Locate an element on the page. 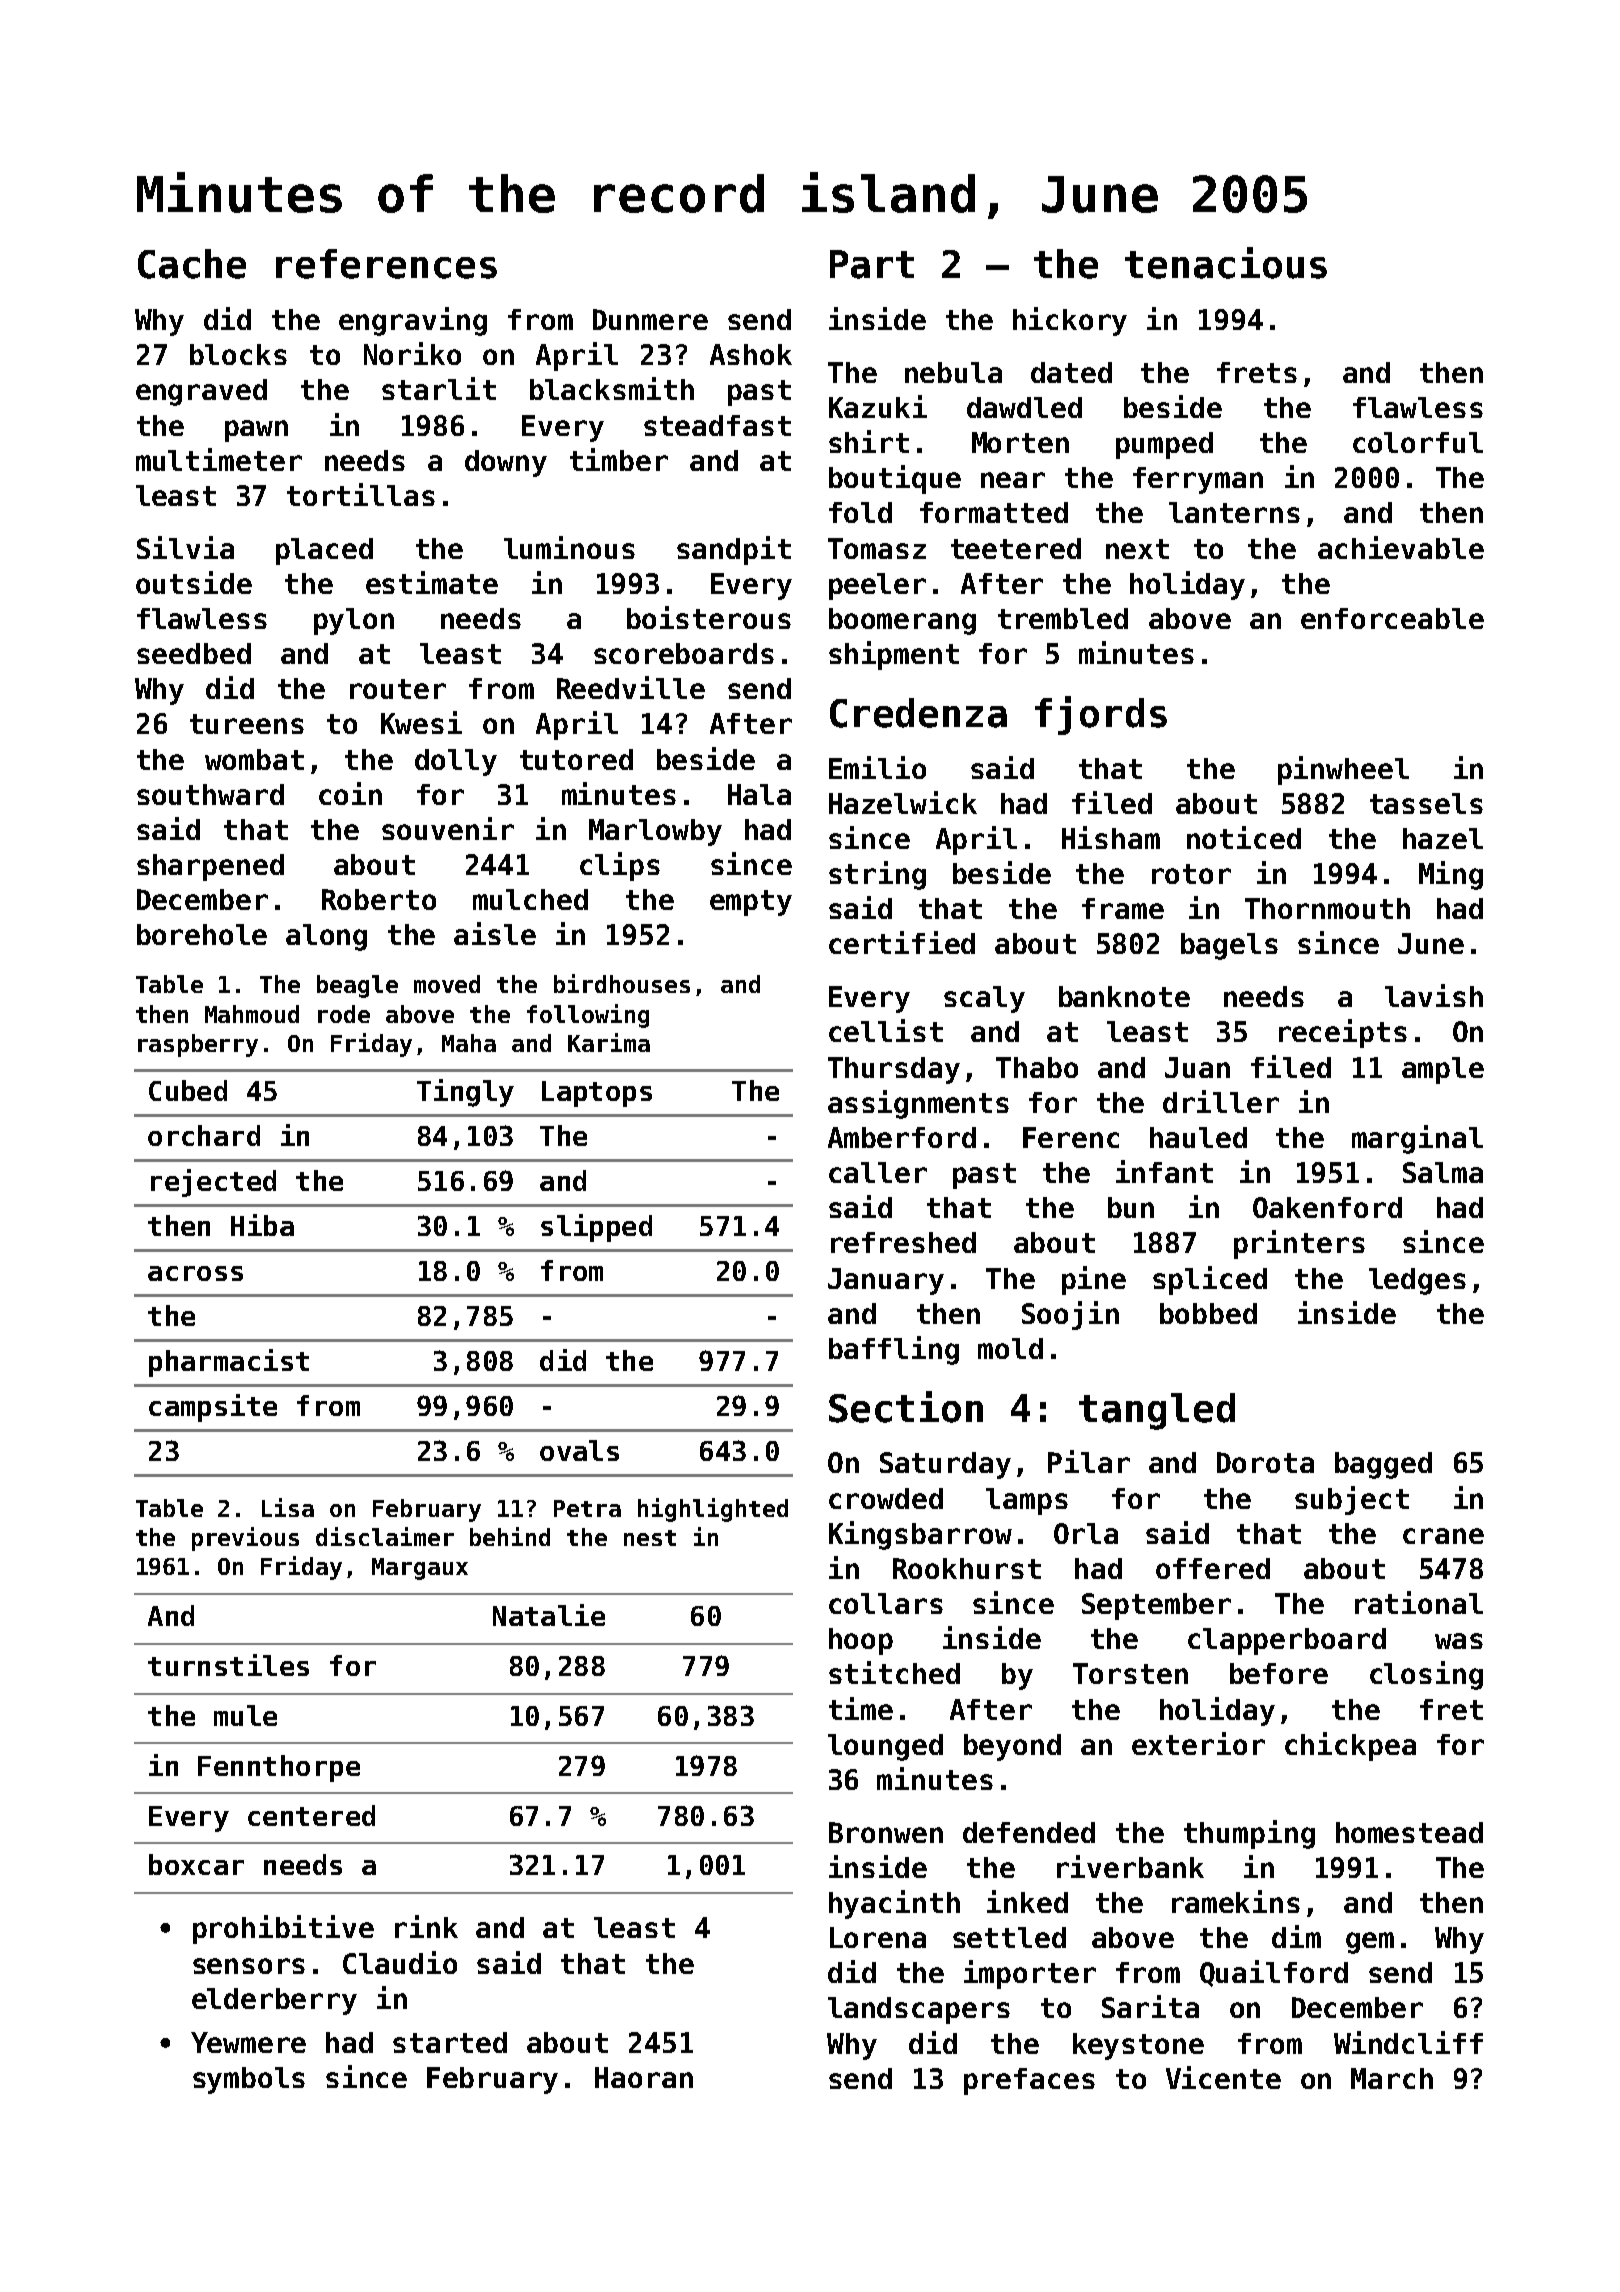 This image has height=2292, width=1620. Ming is located at coordinates (1451, 875).
